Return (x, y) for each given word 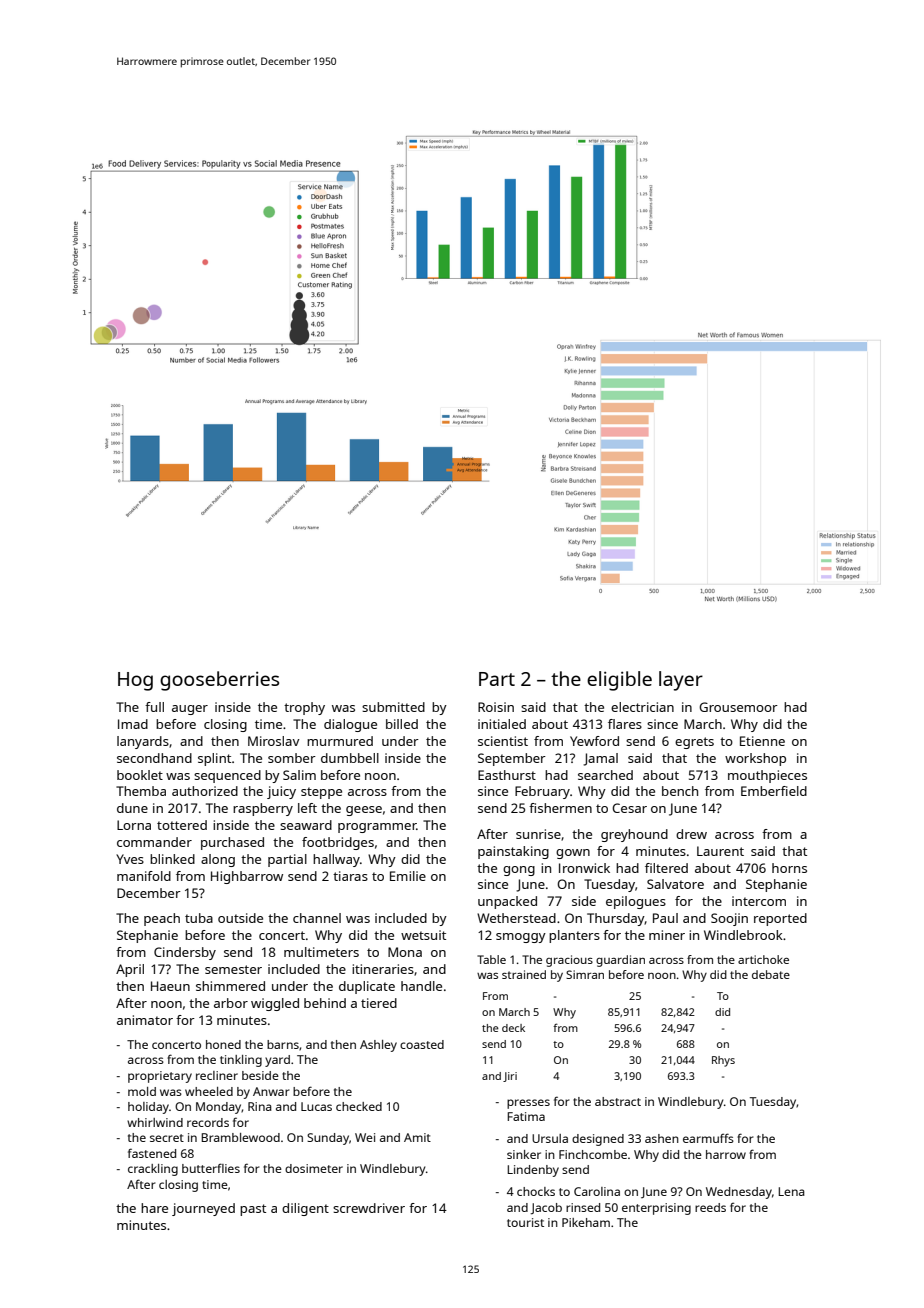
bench (680, 791)
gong (519, 871)
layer (681, 681)
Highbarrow (247, 877)
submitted (393, 707)
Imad (133, 724)
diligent (305, 1209)
